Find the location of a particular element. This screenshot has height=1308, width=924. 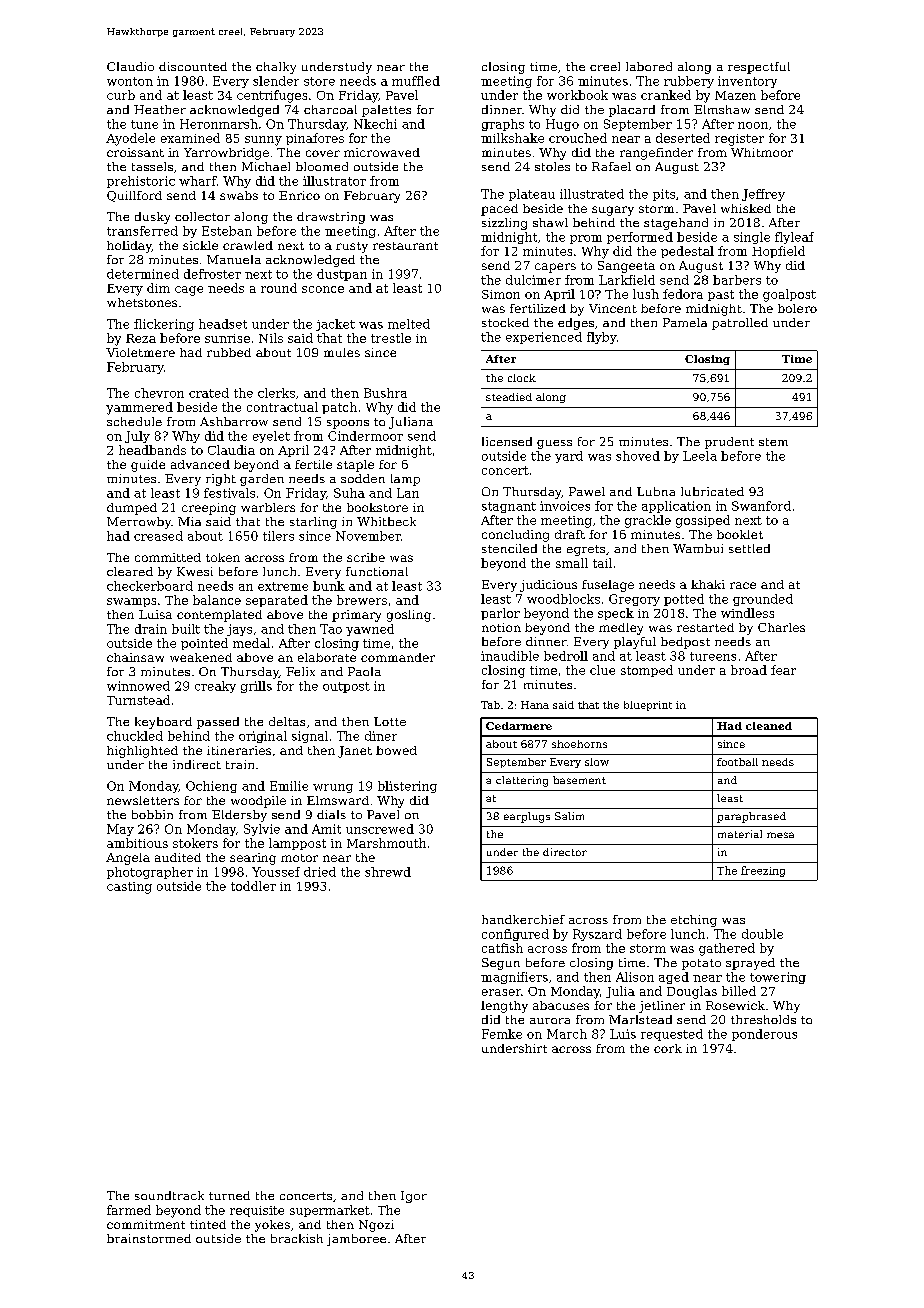

draft is located at coordinates (570, 534).
